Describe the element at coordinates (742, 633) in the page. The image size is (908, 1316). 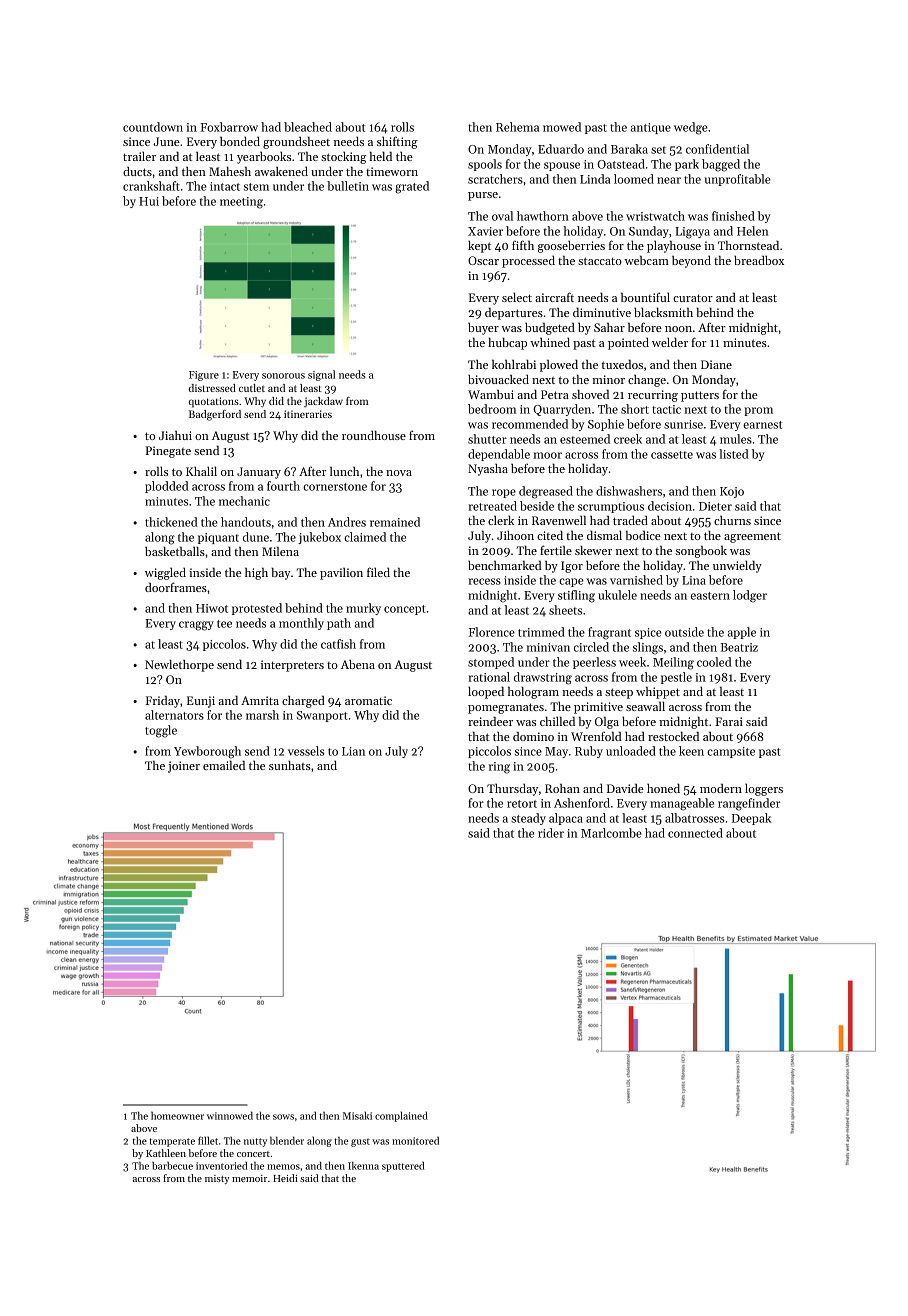
I see `apple` at that location.
